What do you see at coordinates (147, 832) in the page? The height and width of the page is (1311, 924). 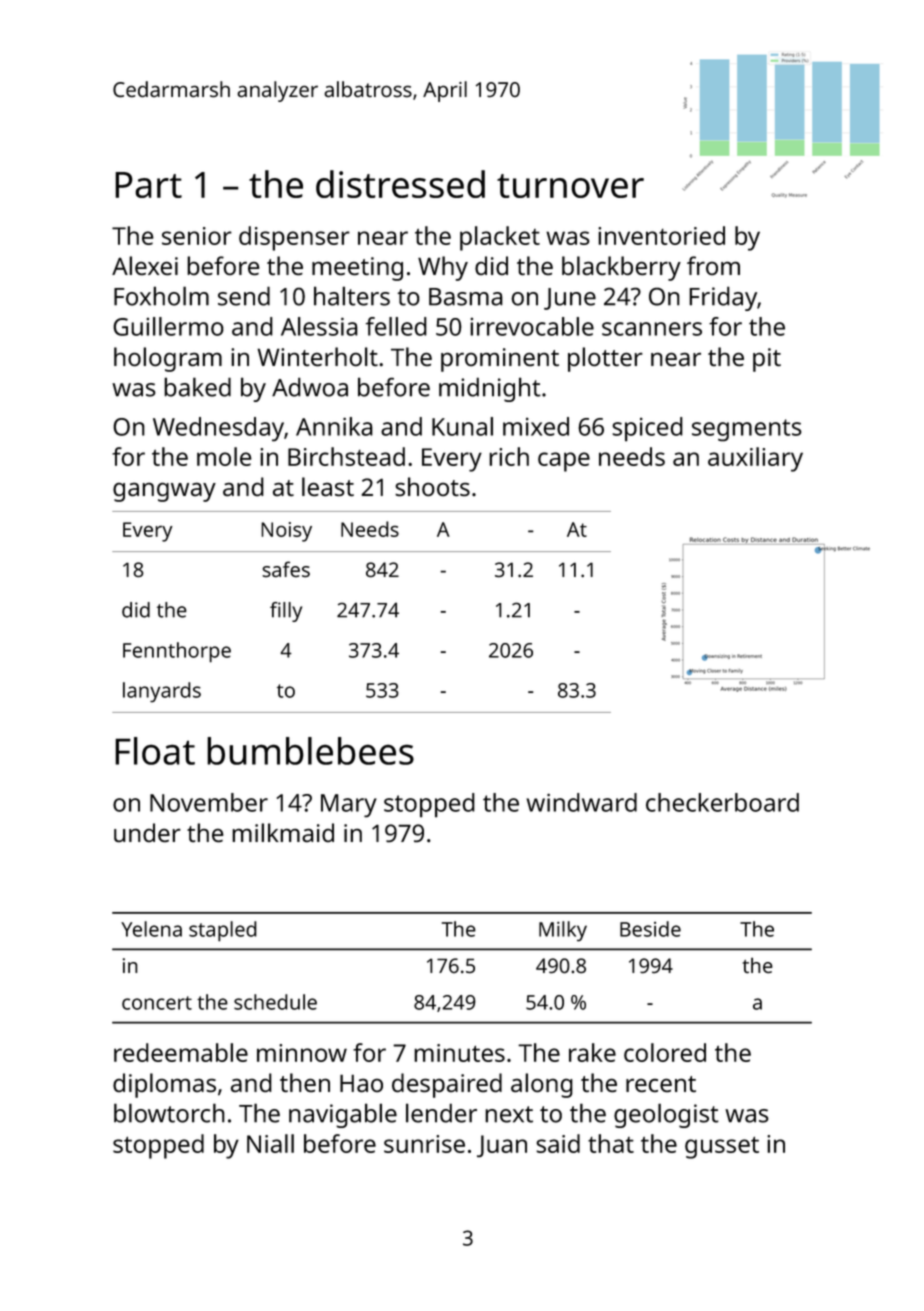 I see `under` at bounding box center [147, 832].
